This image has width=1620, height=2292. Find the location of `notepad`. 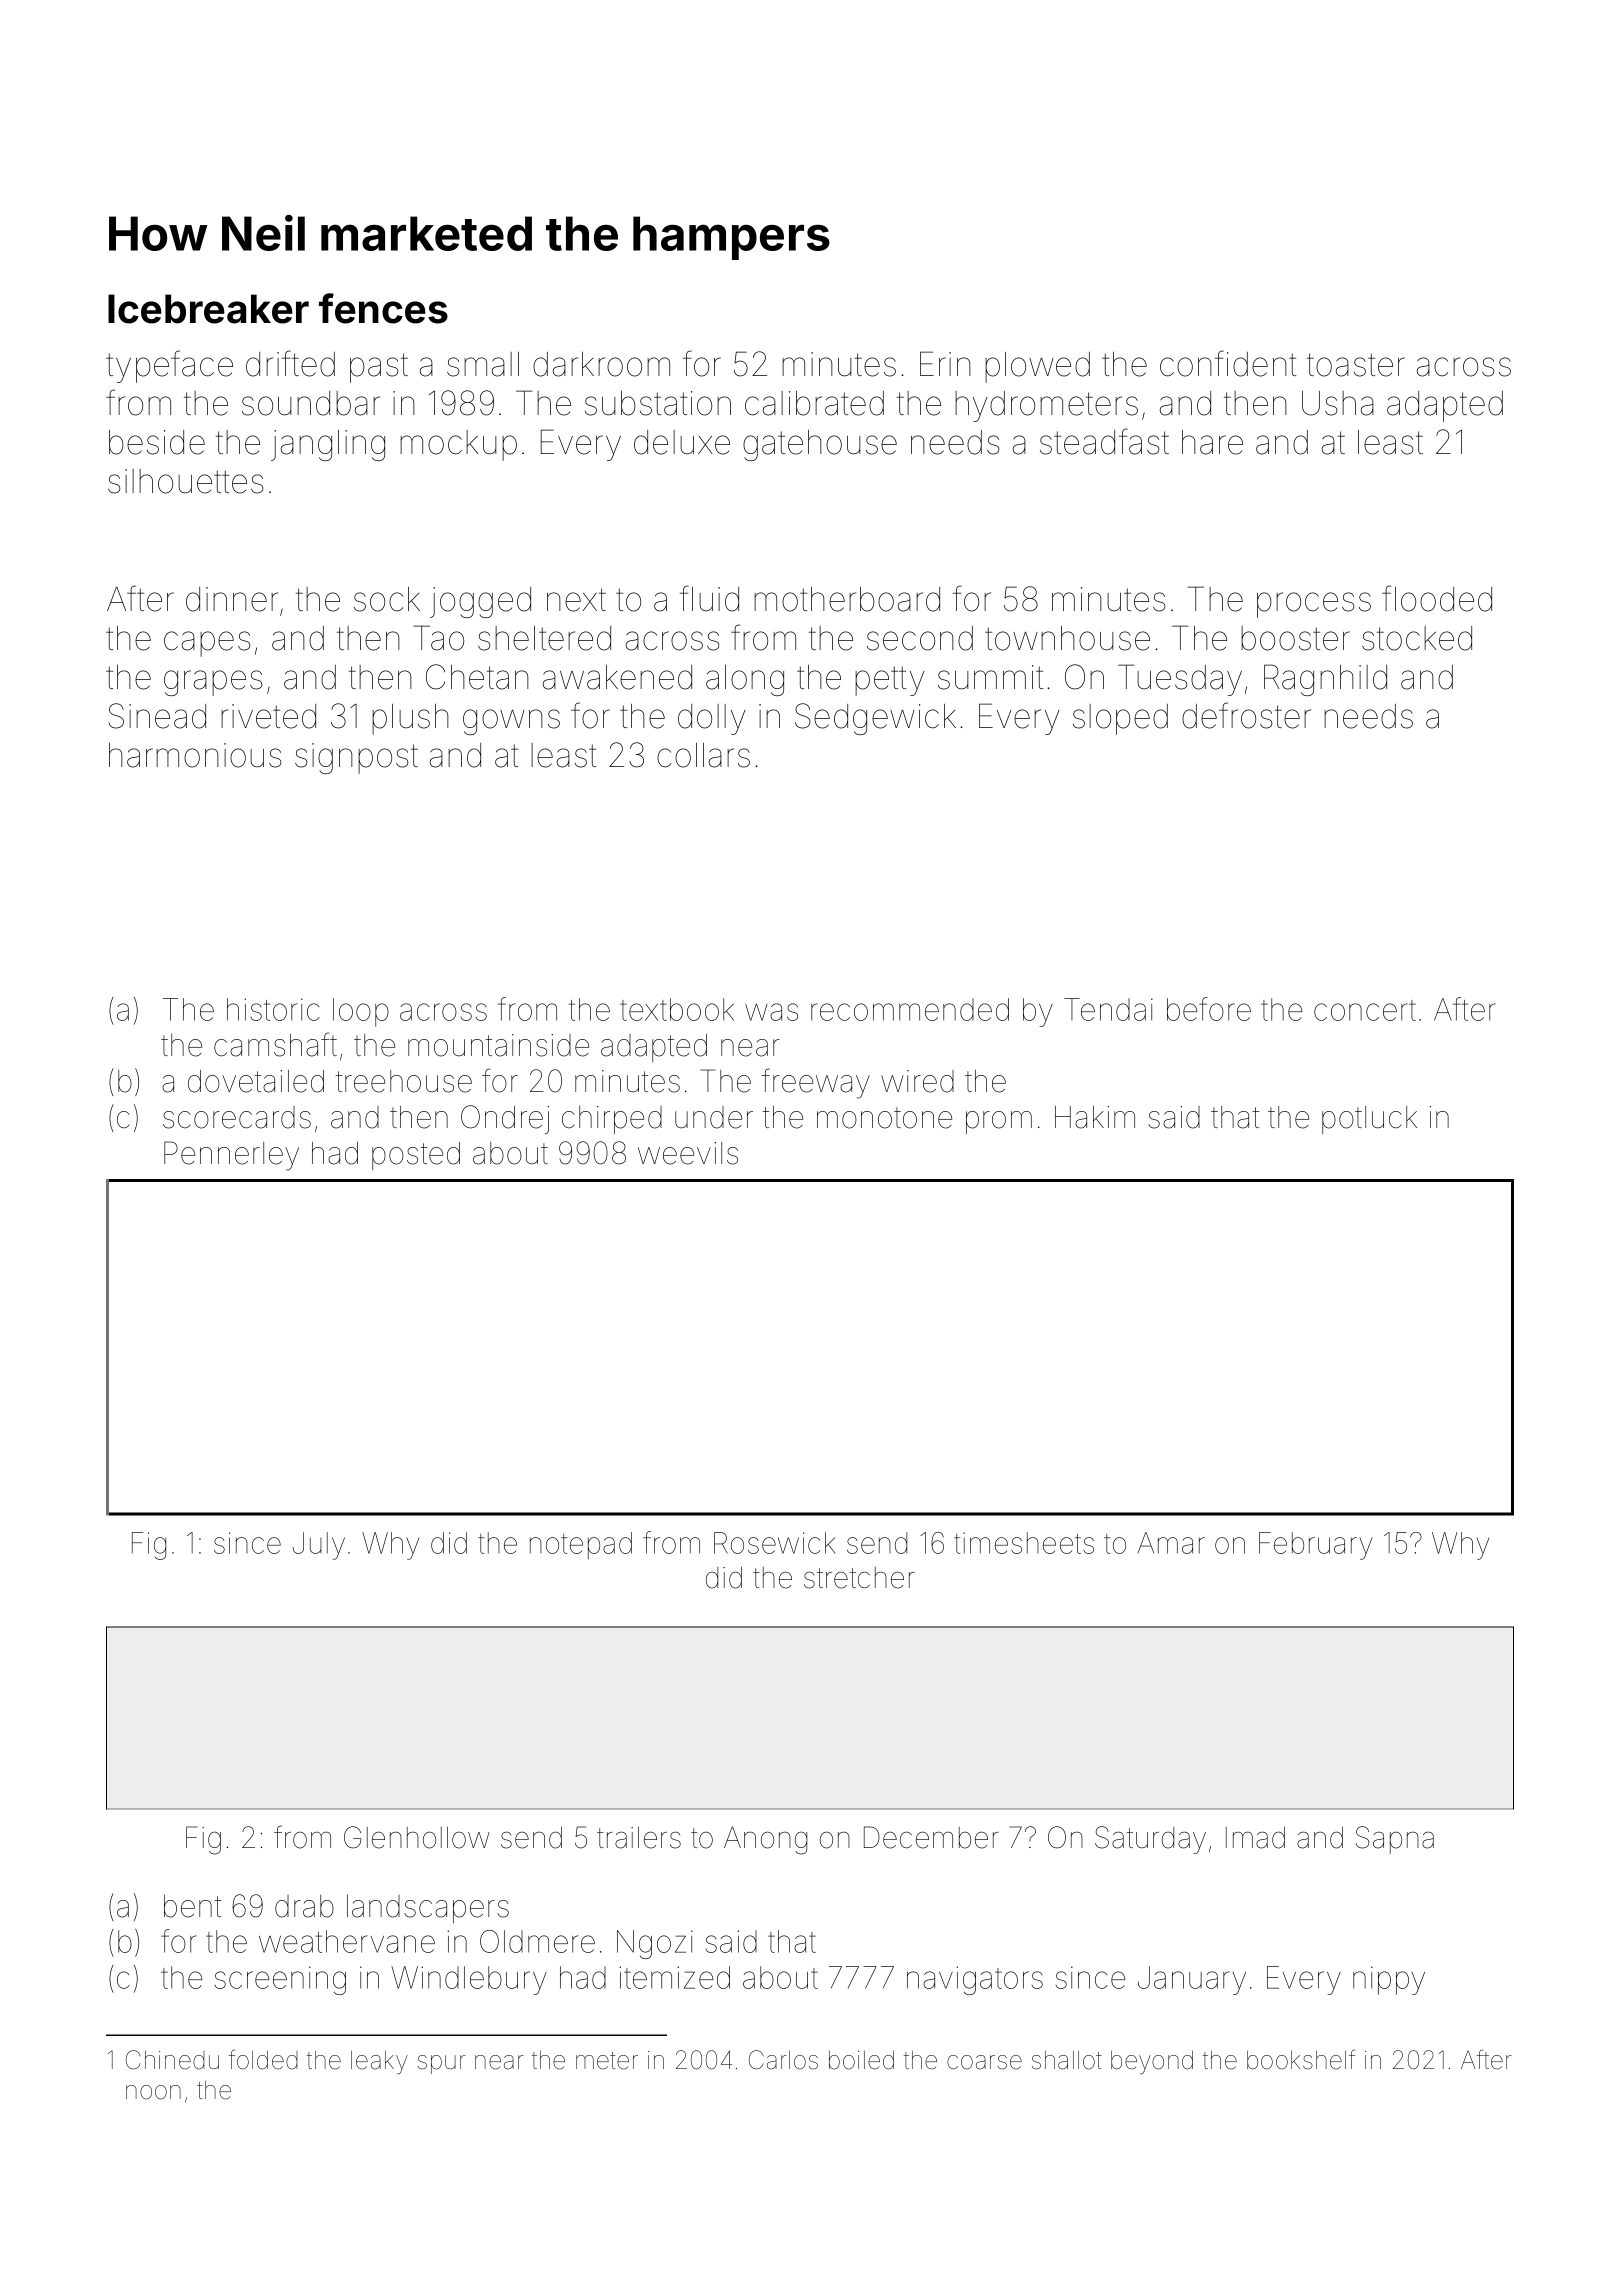

notepad is located at coordinates (581, 1545).
